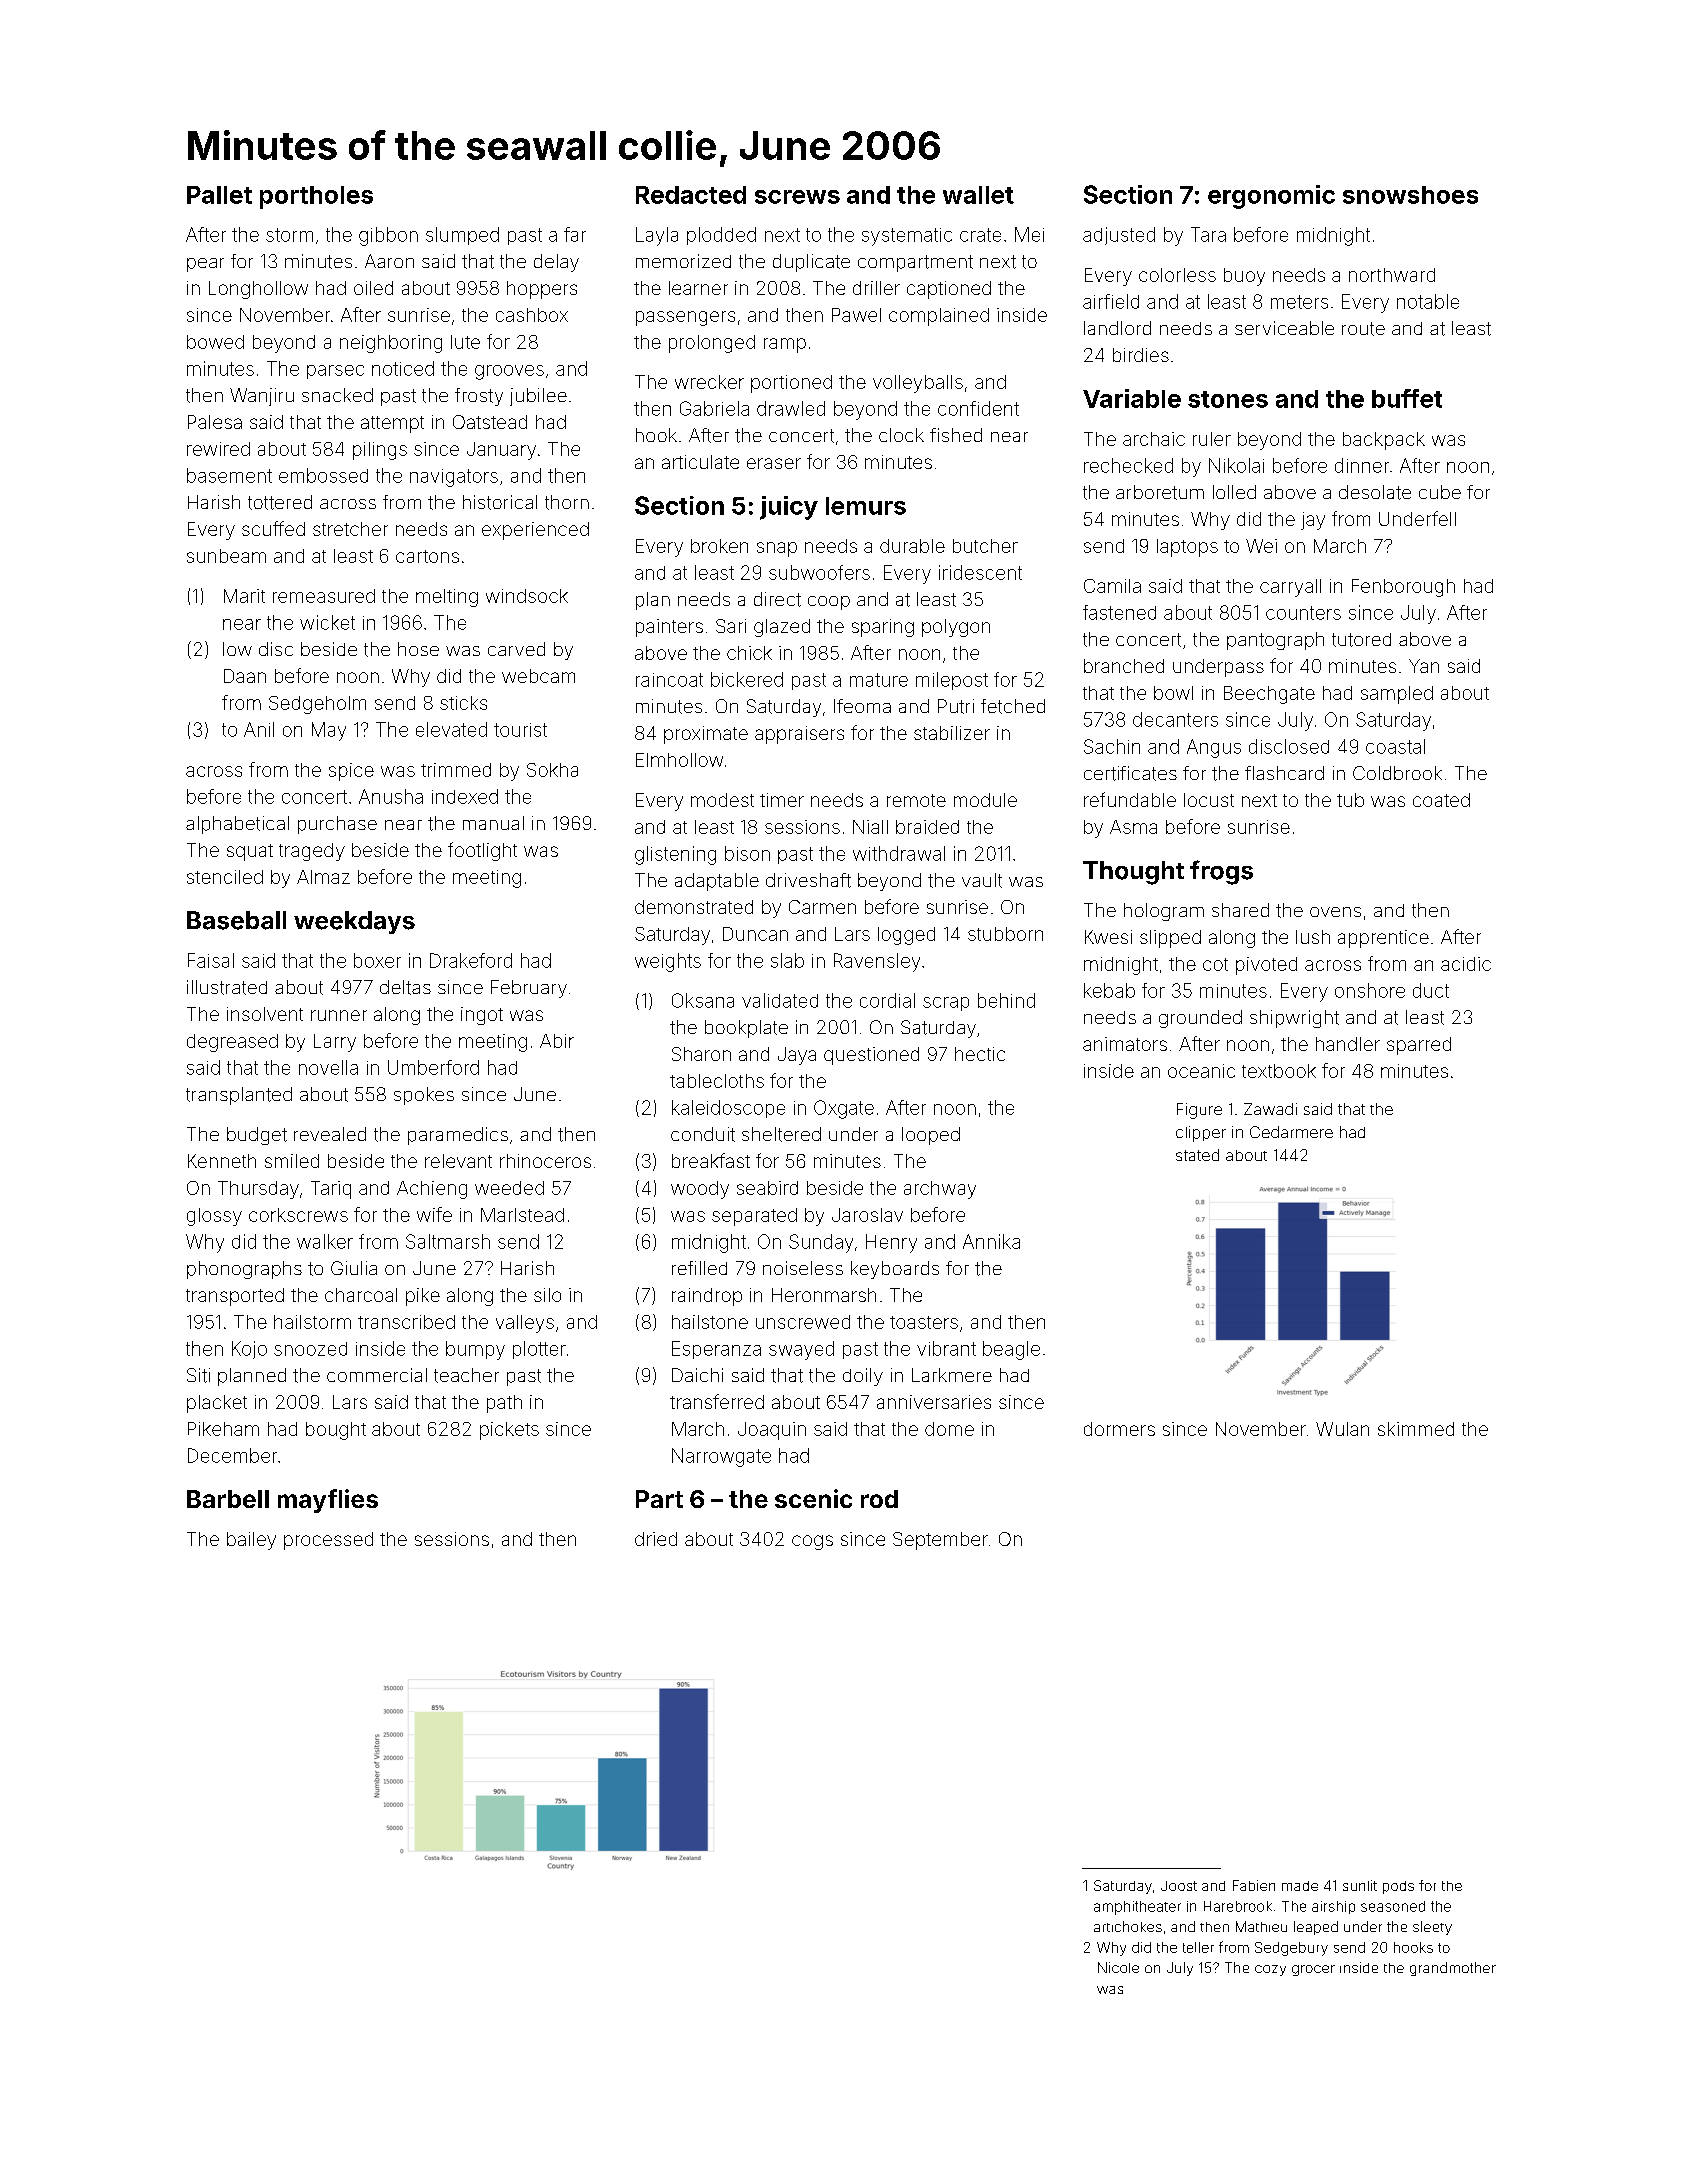 The height and width of the screenshot is (2178, 1683). Describe the element at coordinates (1266, 966) in the screenshot. I see `pivoted` at that location.
